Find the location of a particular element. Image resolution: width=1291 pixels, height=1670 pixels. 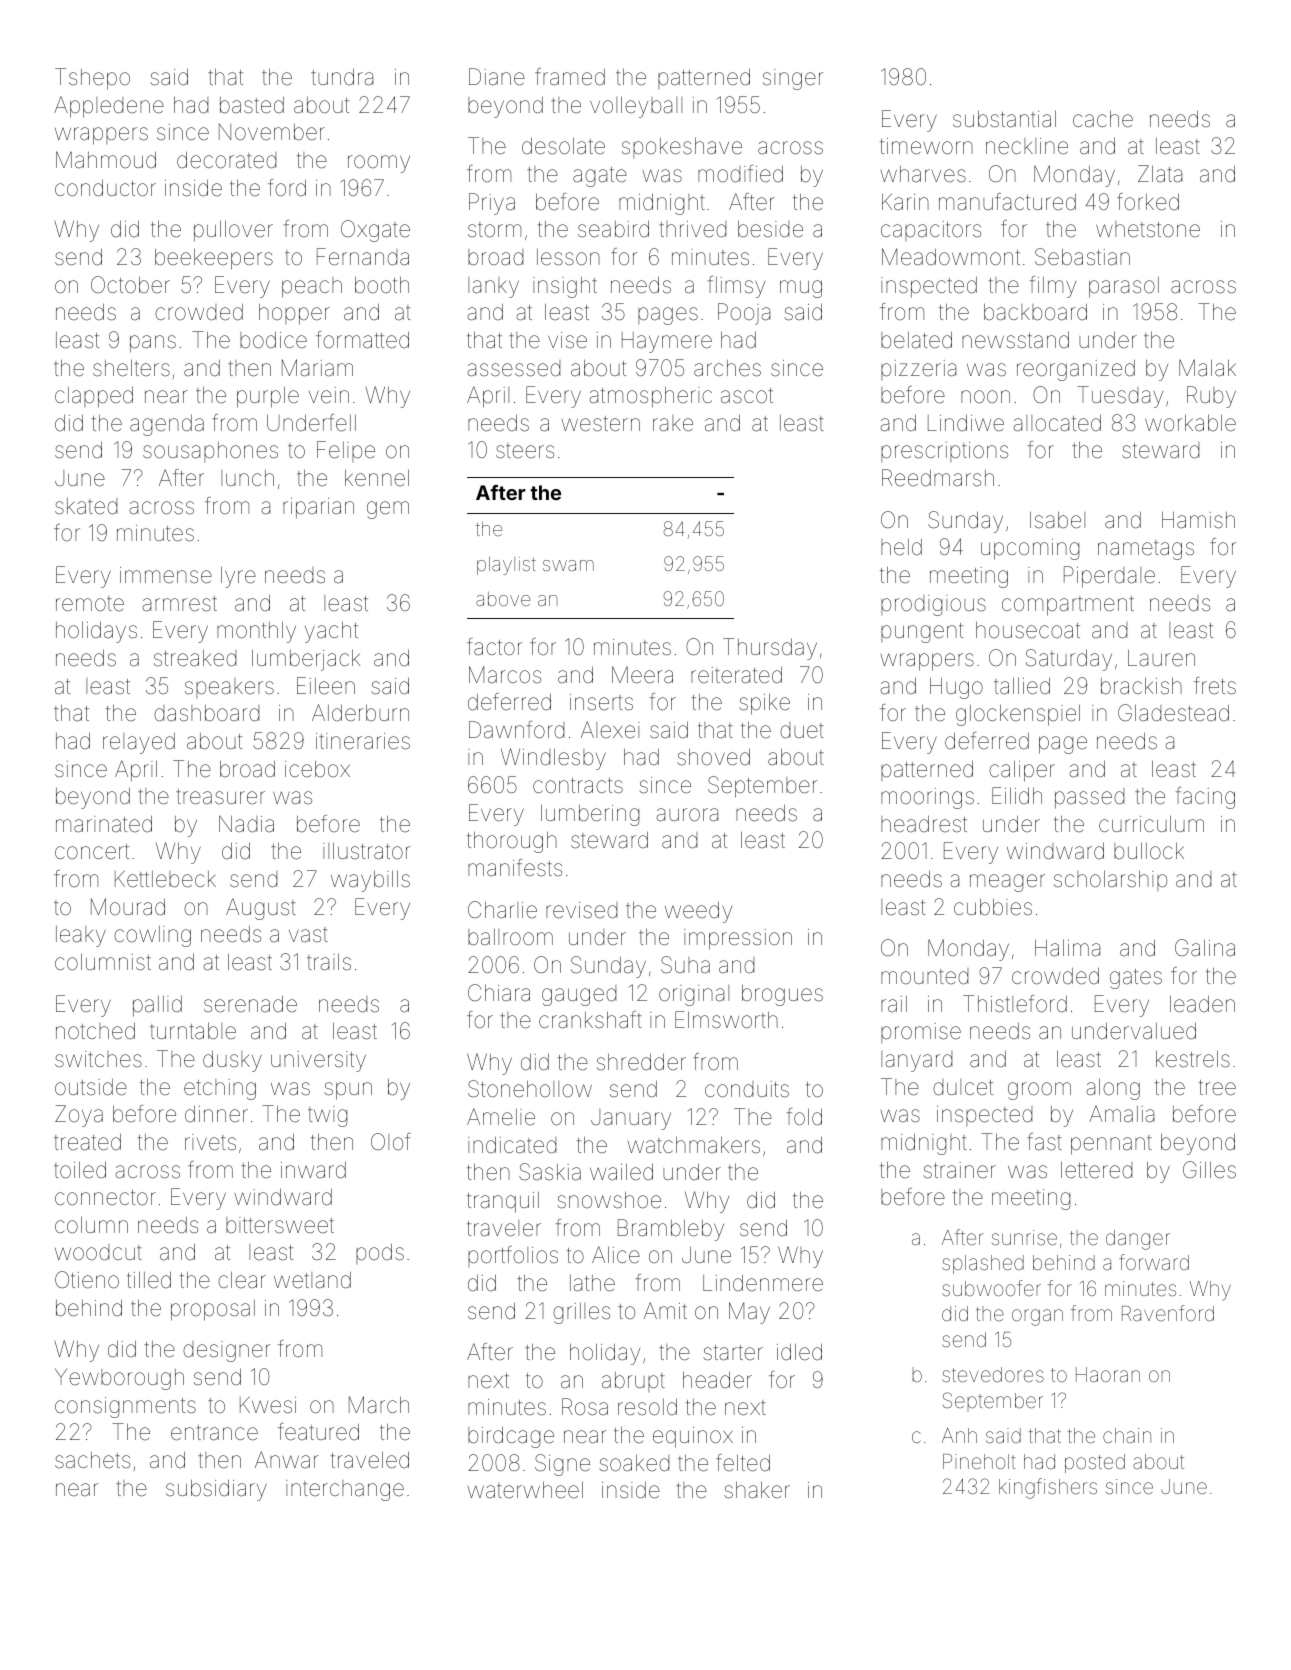

subsidiary is located at coordinates (216, 1490).
